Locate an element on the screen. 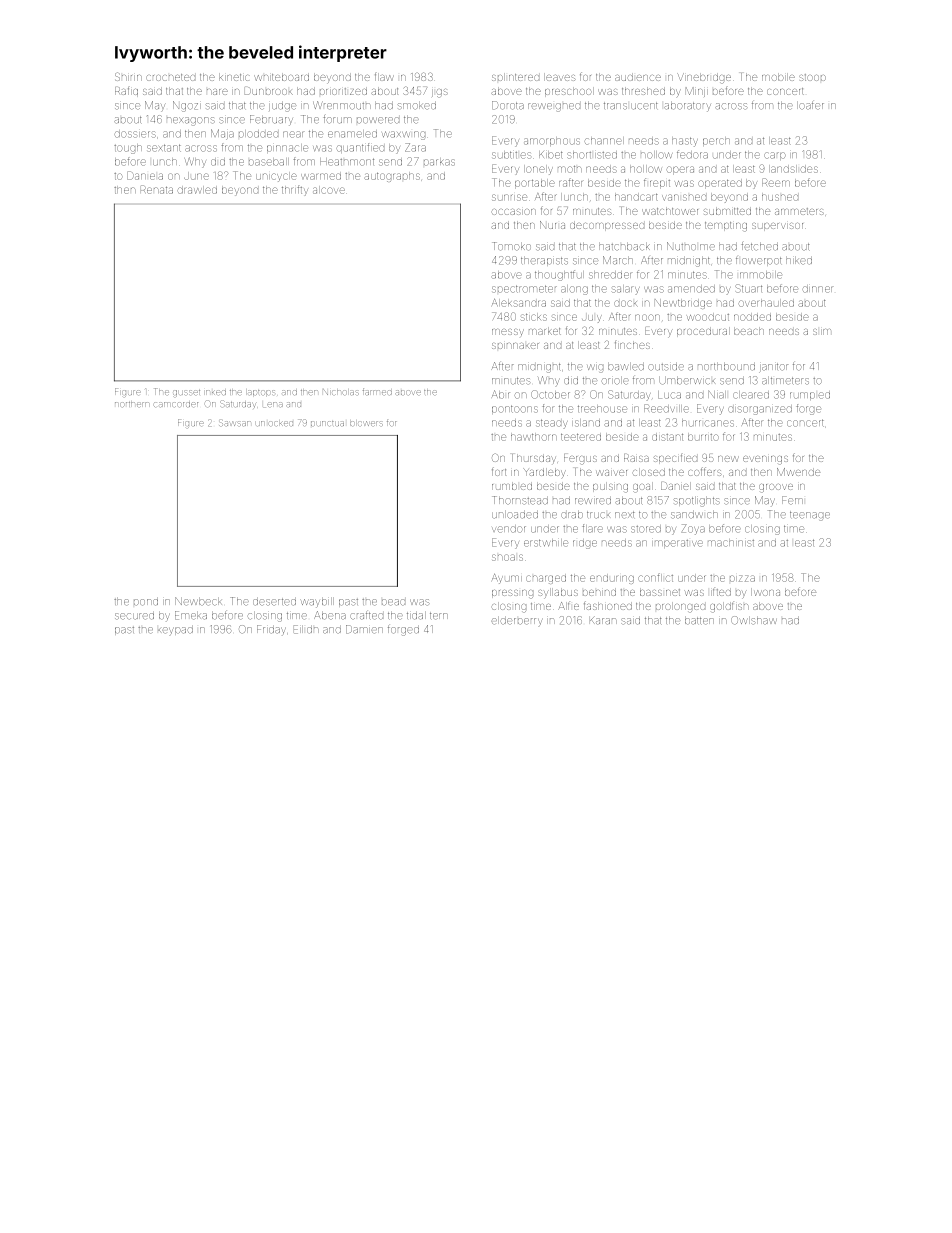 This screenshot has width=952, height=1233. bead is located at coordinates (393, 602).
